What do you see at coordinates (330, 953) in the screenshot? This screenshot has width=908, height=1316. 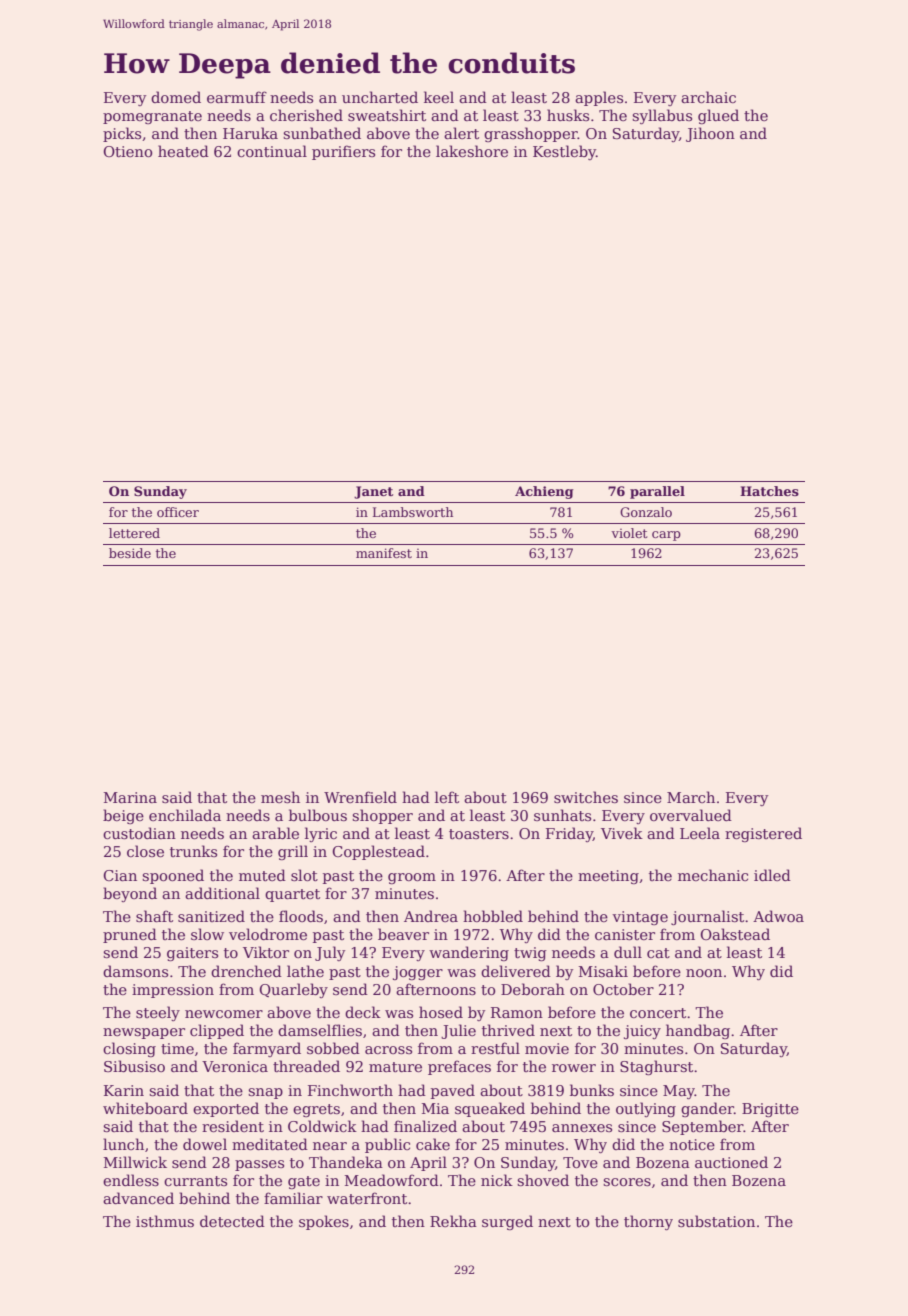 I see `July` at bounding box center [330, 953].
